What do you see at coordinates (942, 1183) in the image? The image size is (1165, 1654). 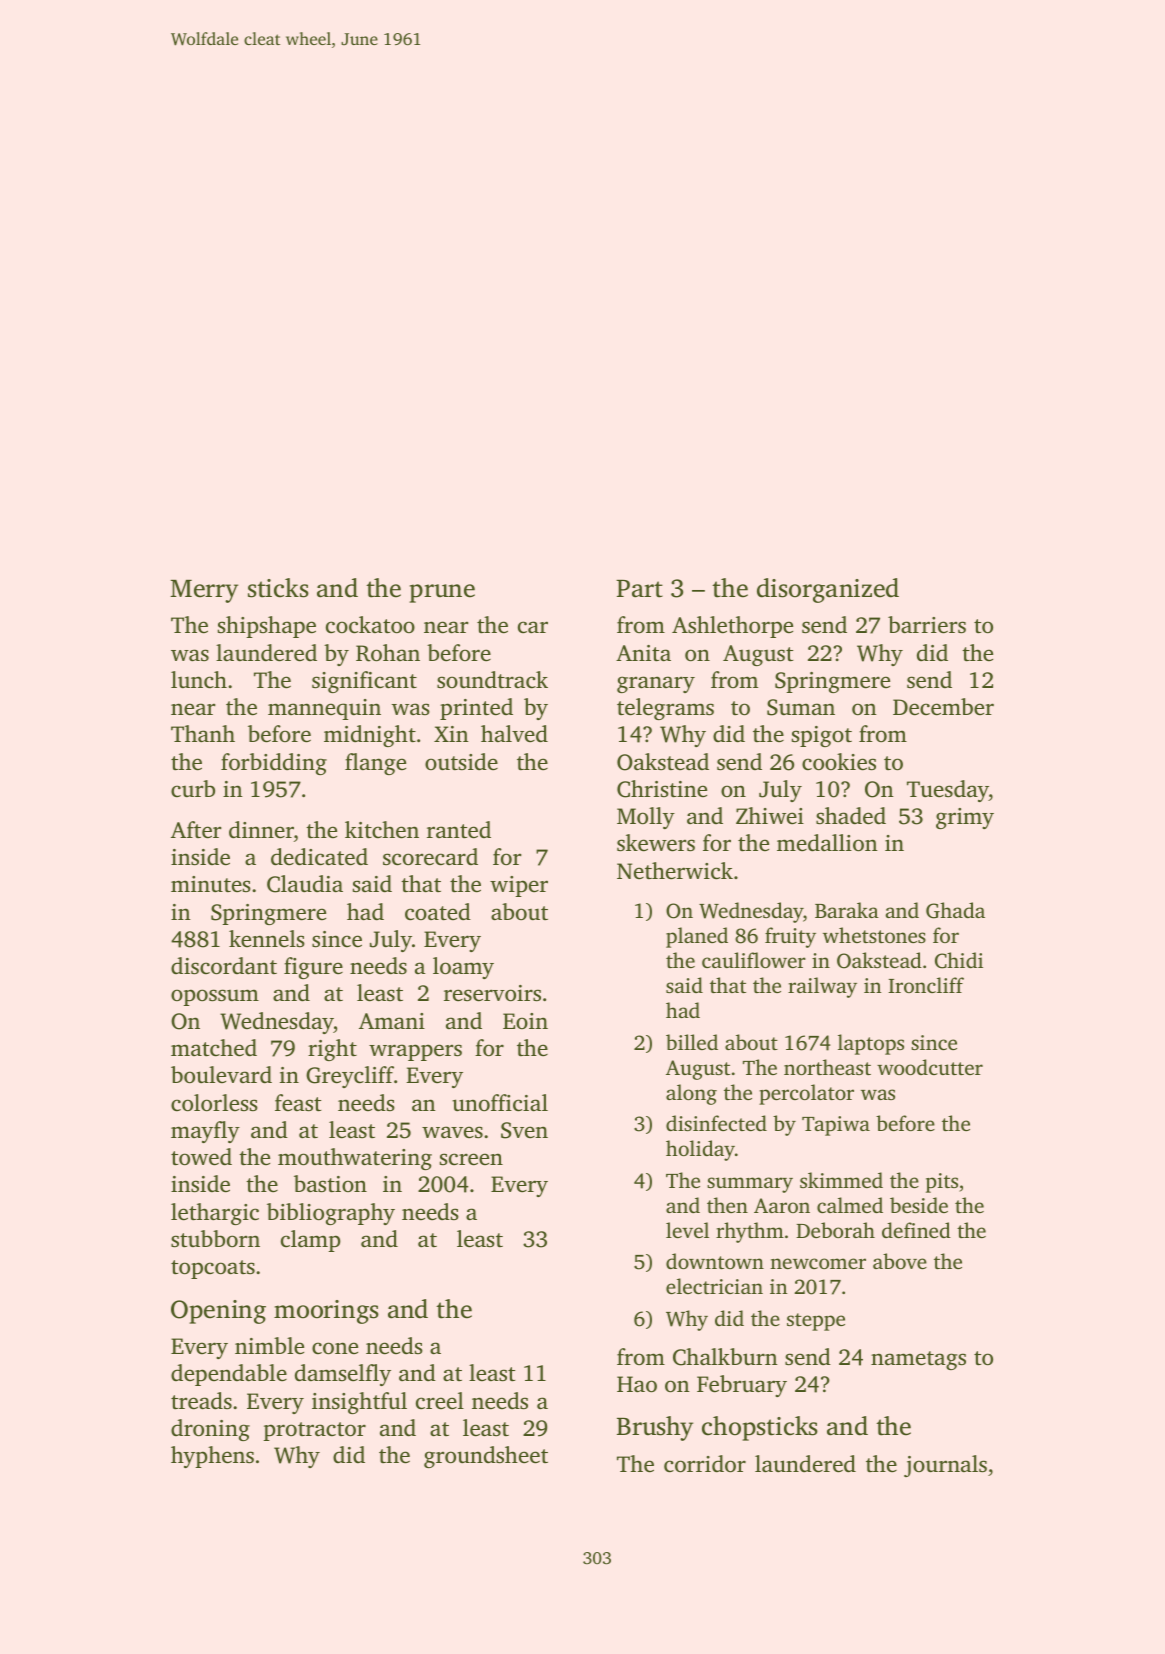 I see `pits` at bounding box center [942, 1183].
